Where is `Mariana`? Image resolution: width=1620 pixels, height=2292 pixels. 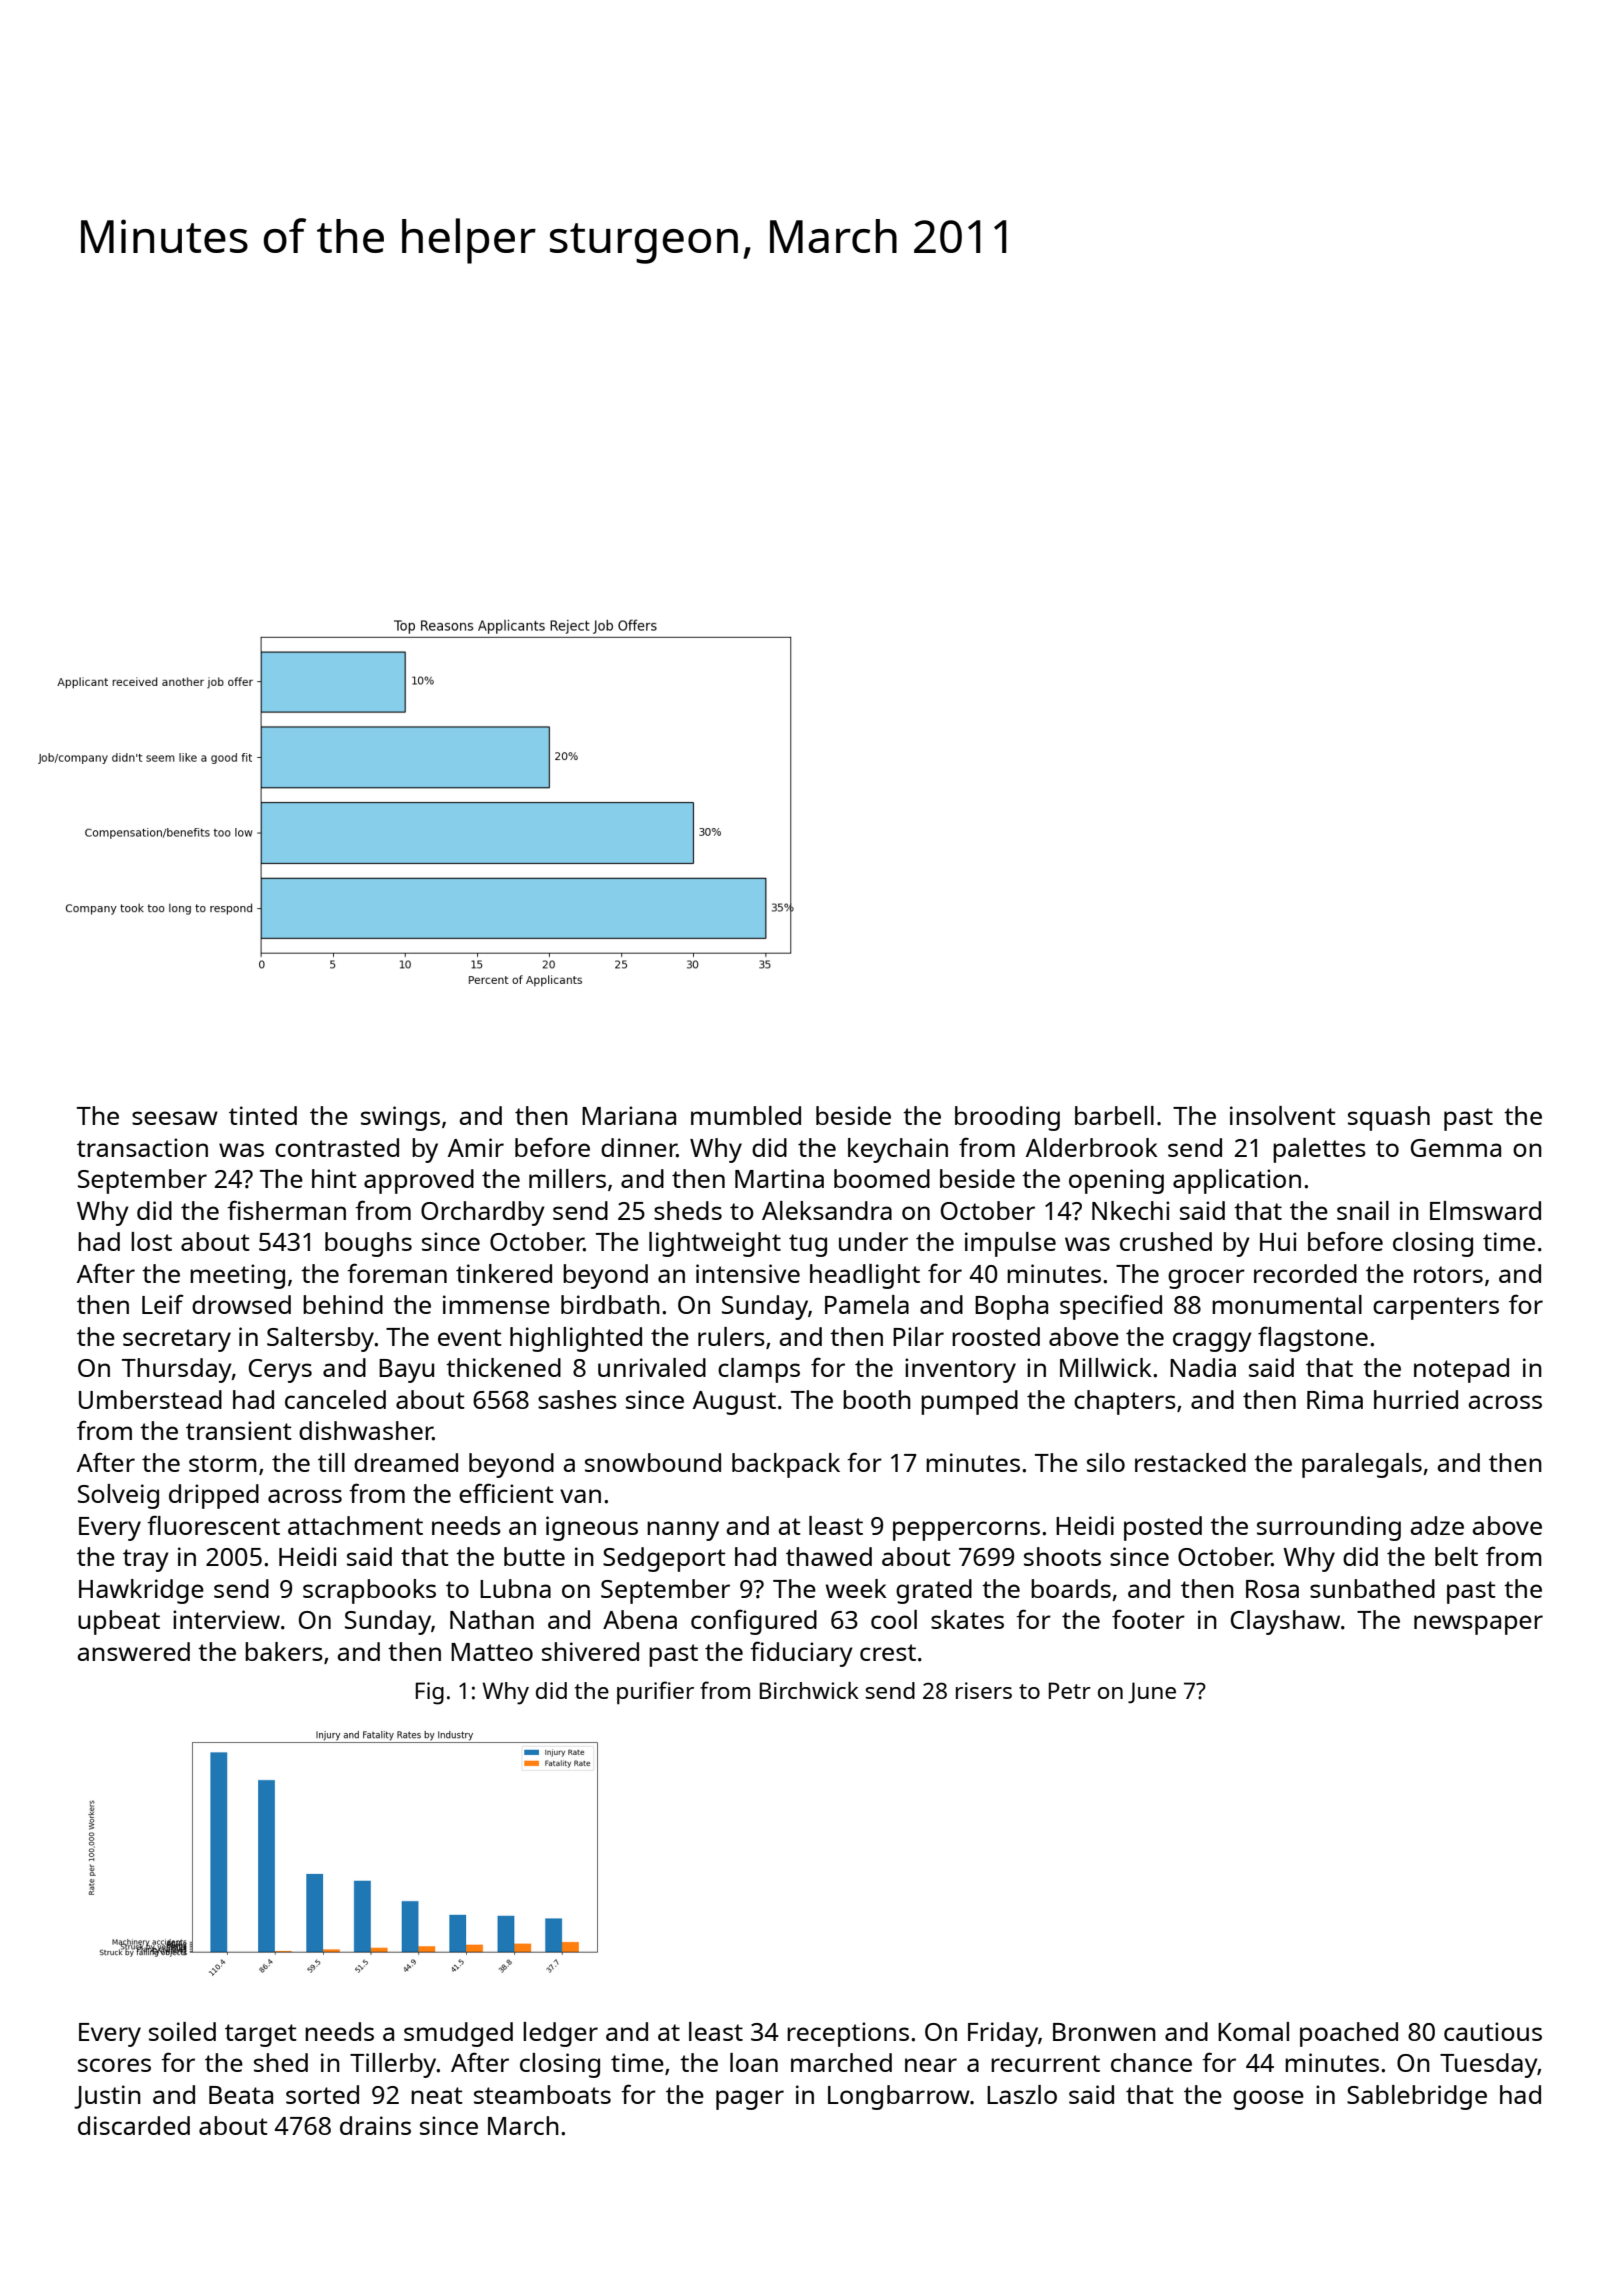 Mariana is located at coordinates (629, 1115).
